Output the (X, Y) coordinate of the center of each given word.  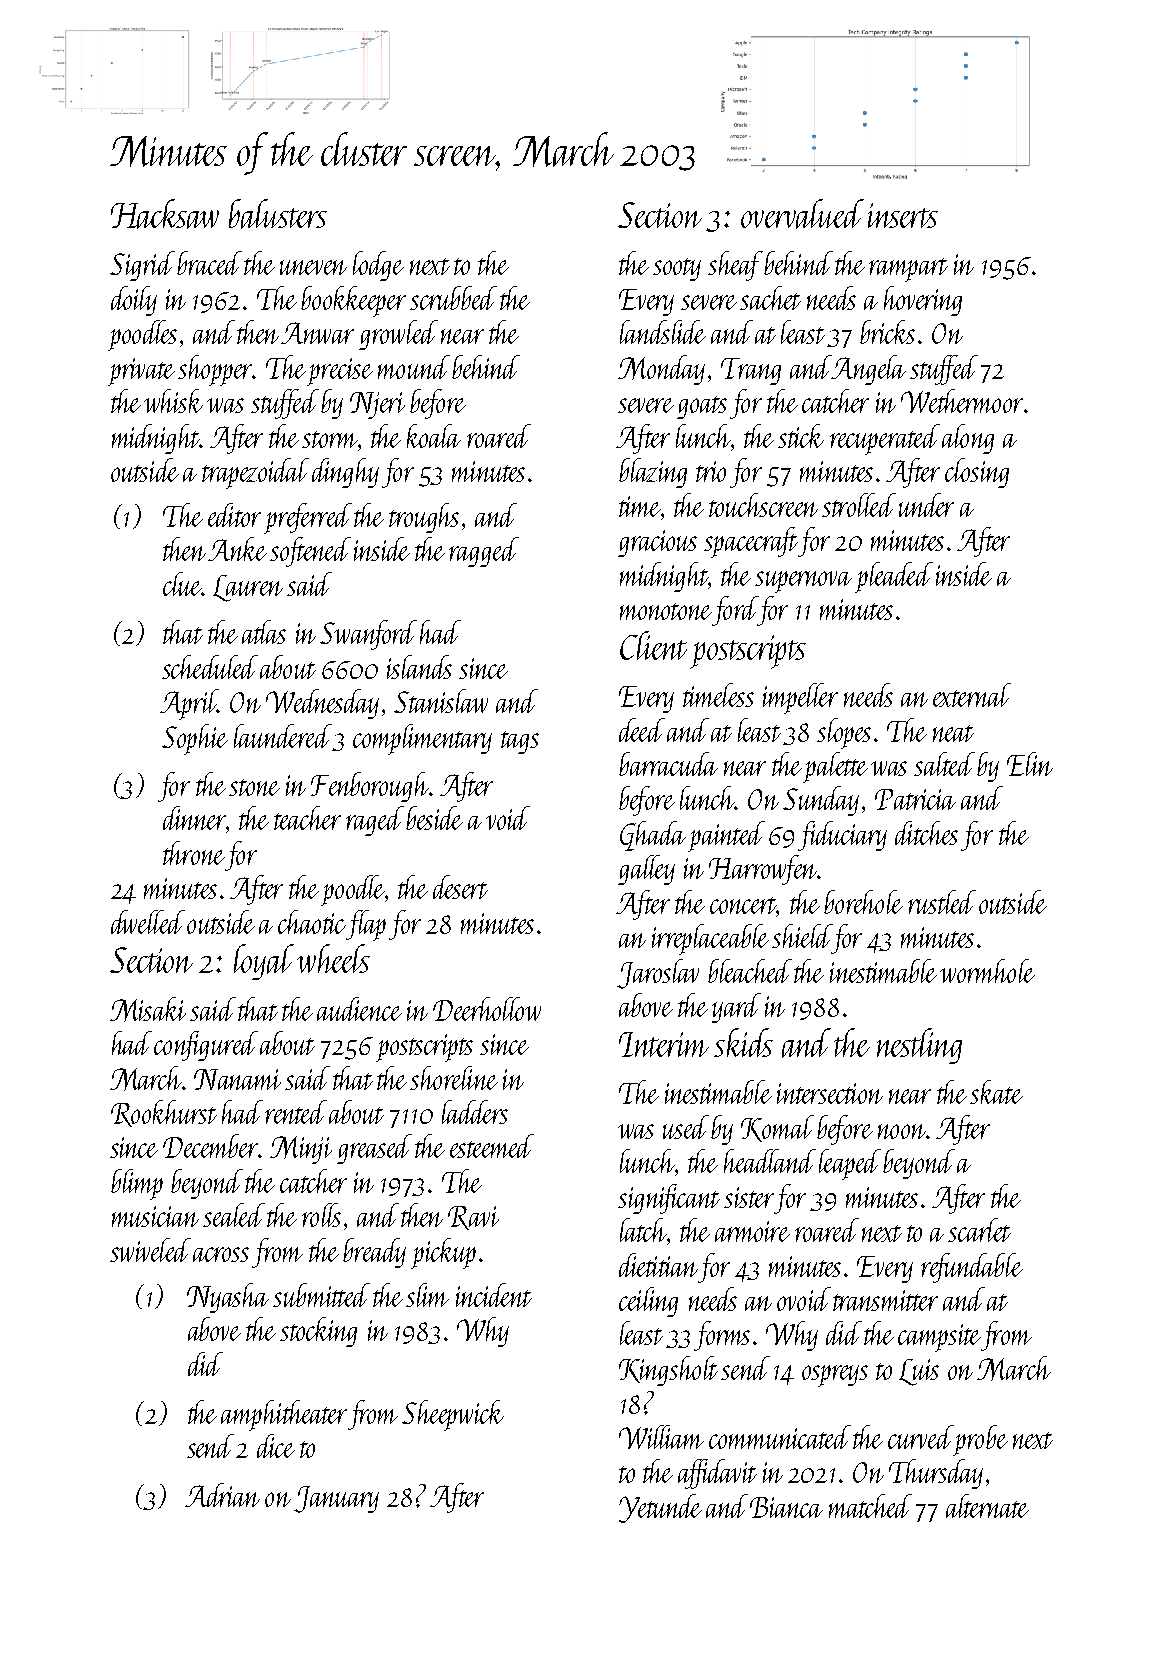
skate (996, 1092)
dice (276, 1446)
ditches (926, 833)
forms (722, 1336)
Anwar (317, 333)
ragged (484, 552)
